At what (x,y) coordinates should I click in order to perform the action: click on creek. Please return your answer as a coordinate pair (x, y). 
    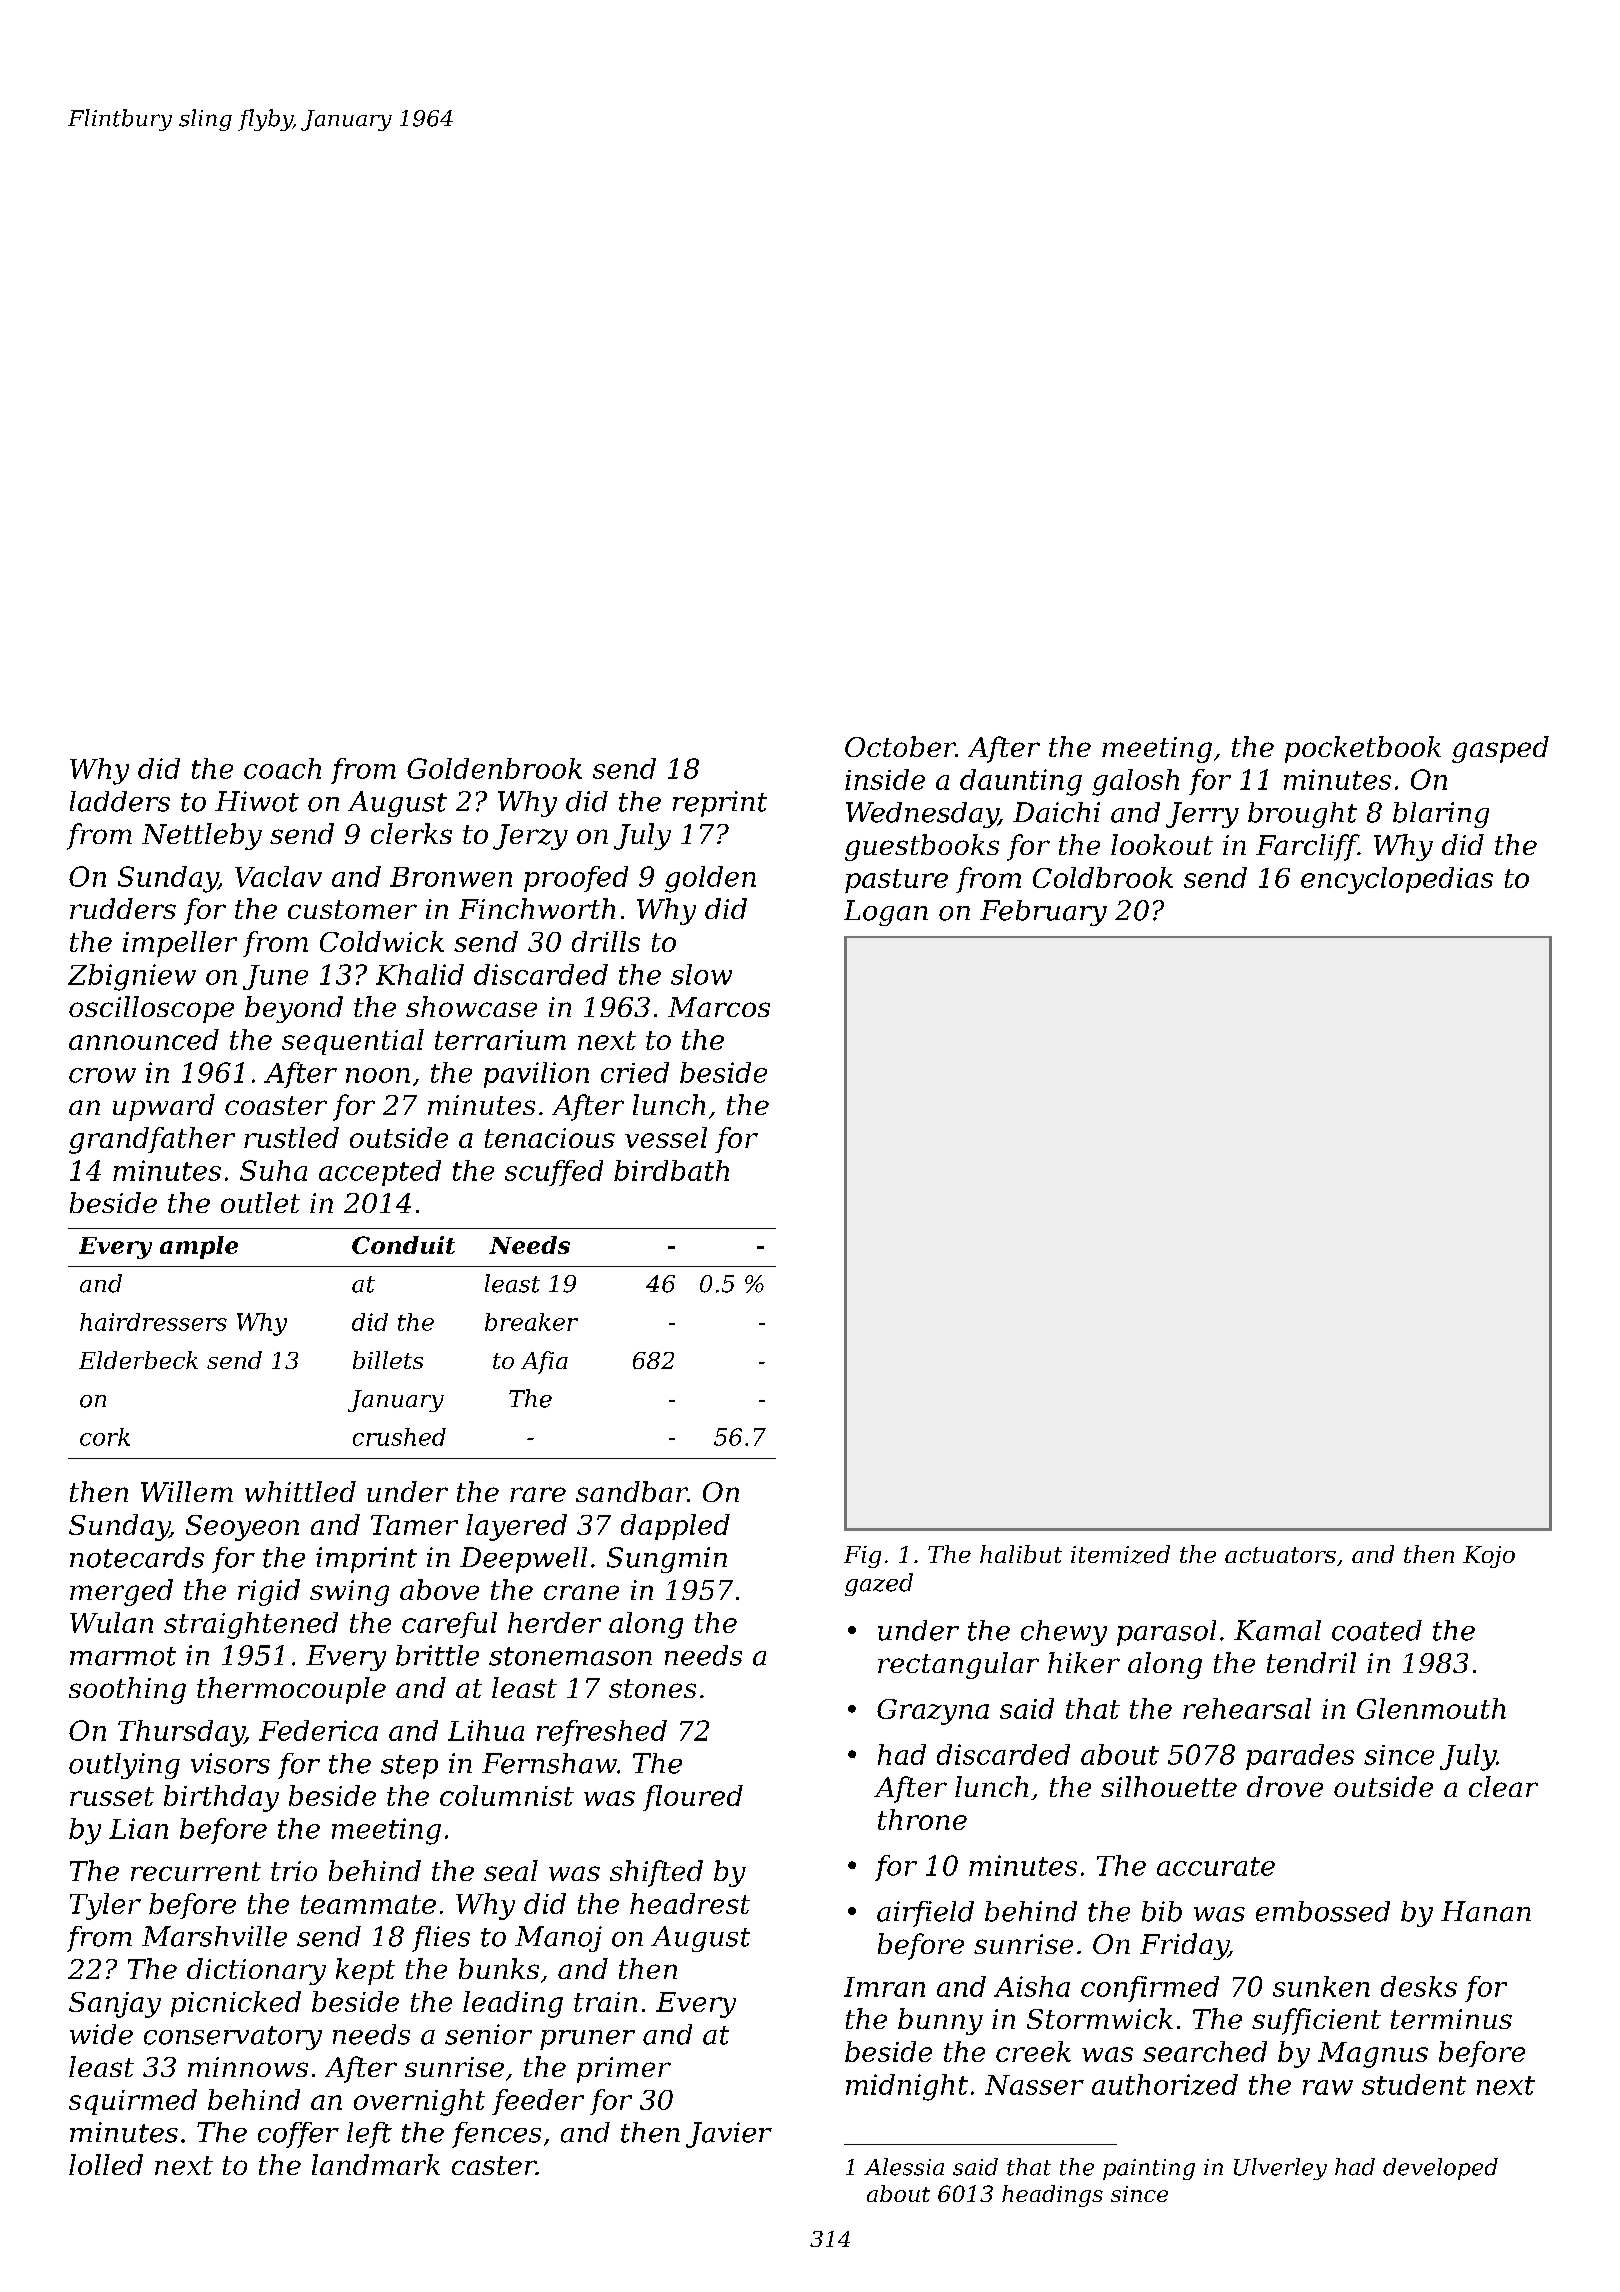
    Looking at the image, I should click on (1033, 2051).
